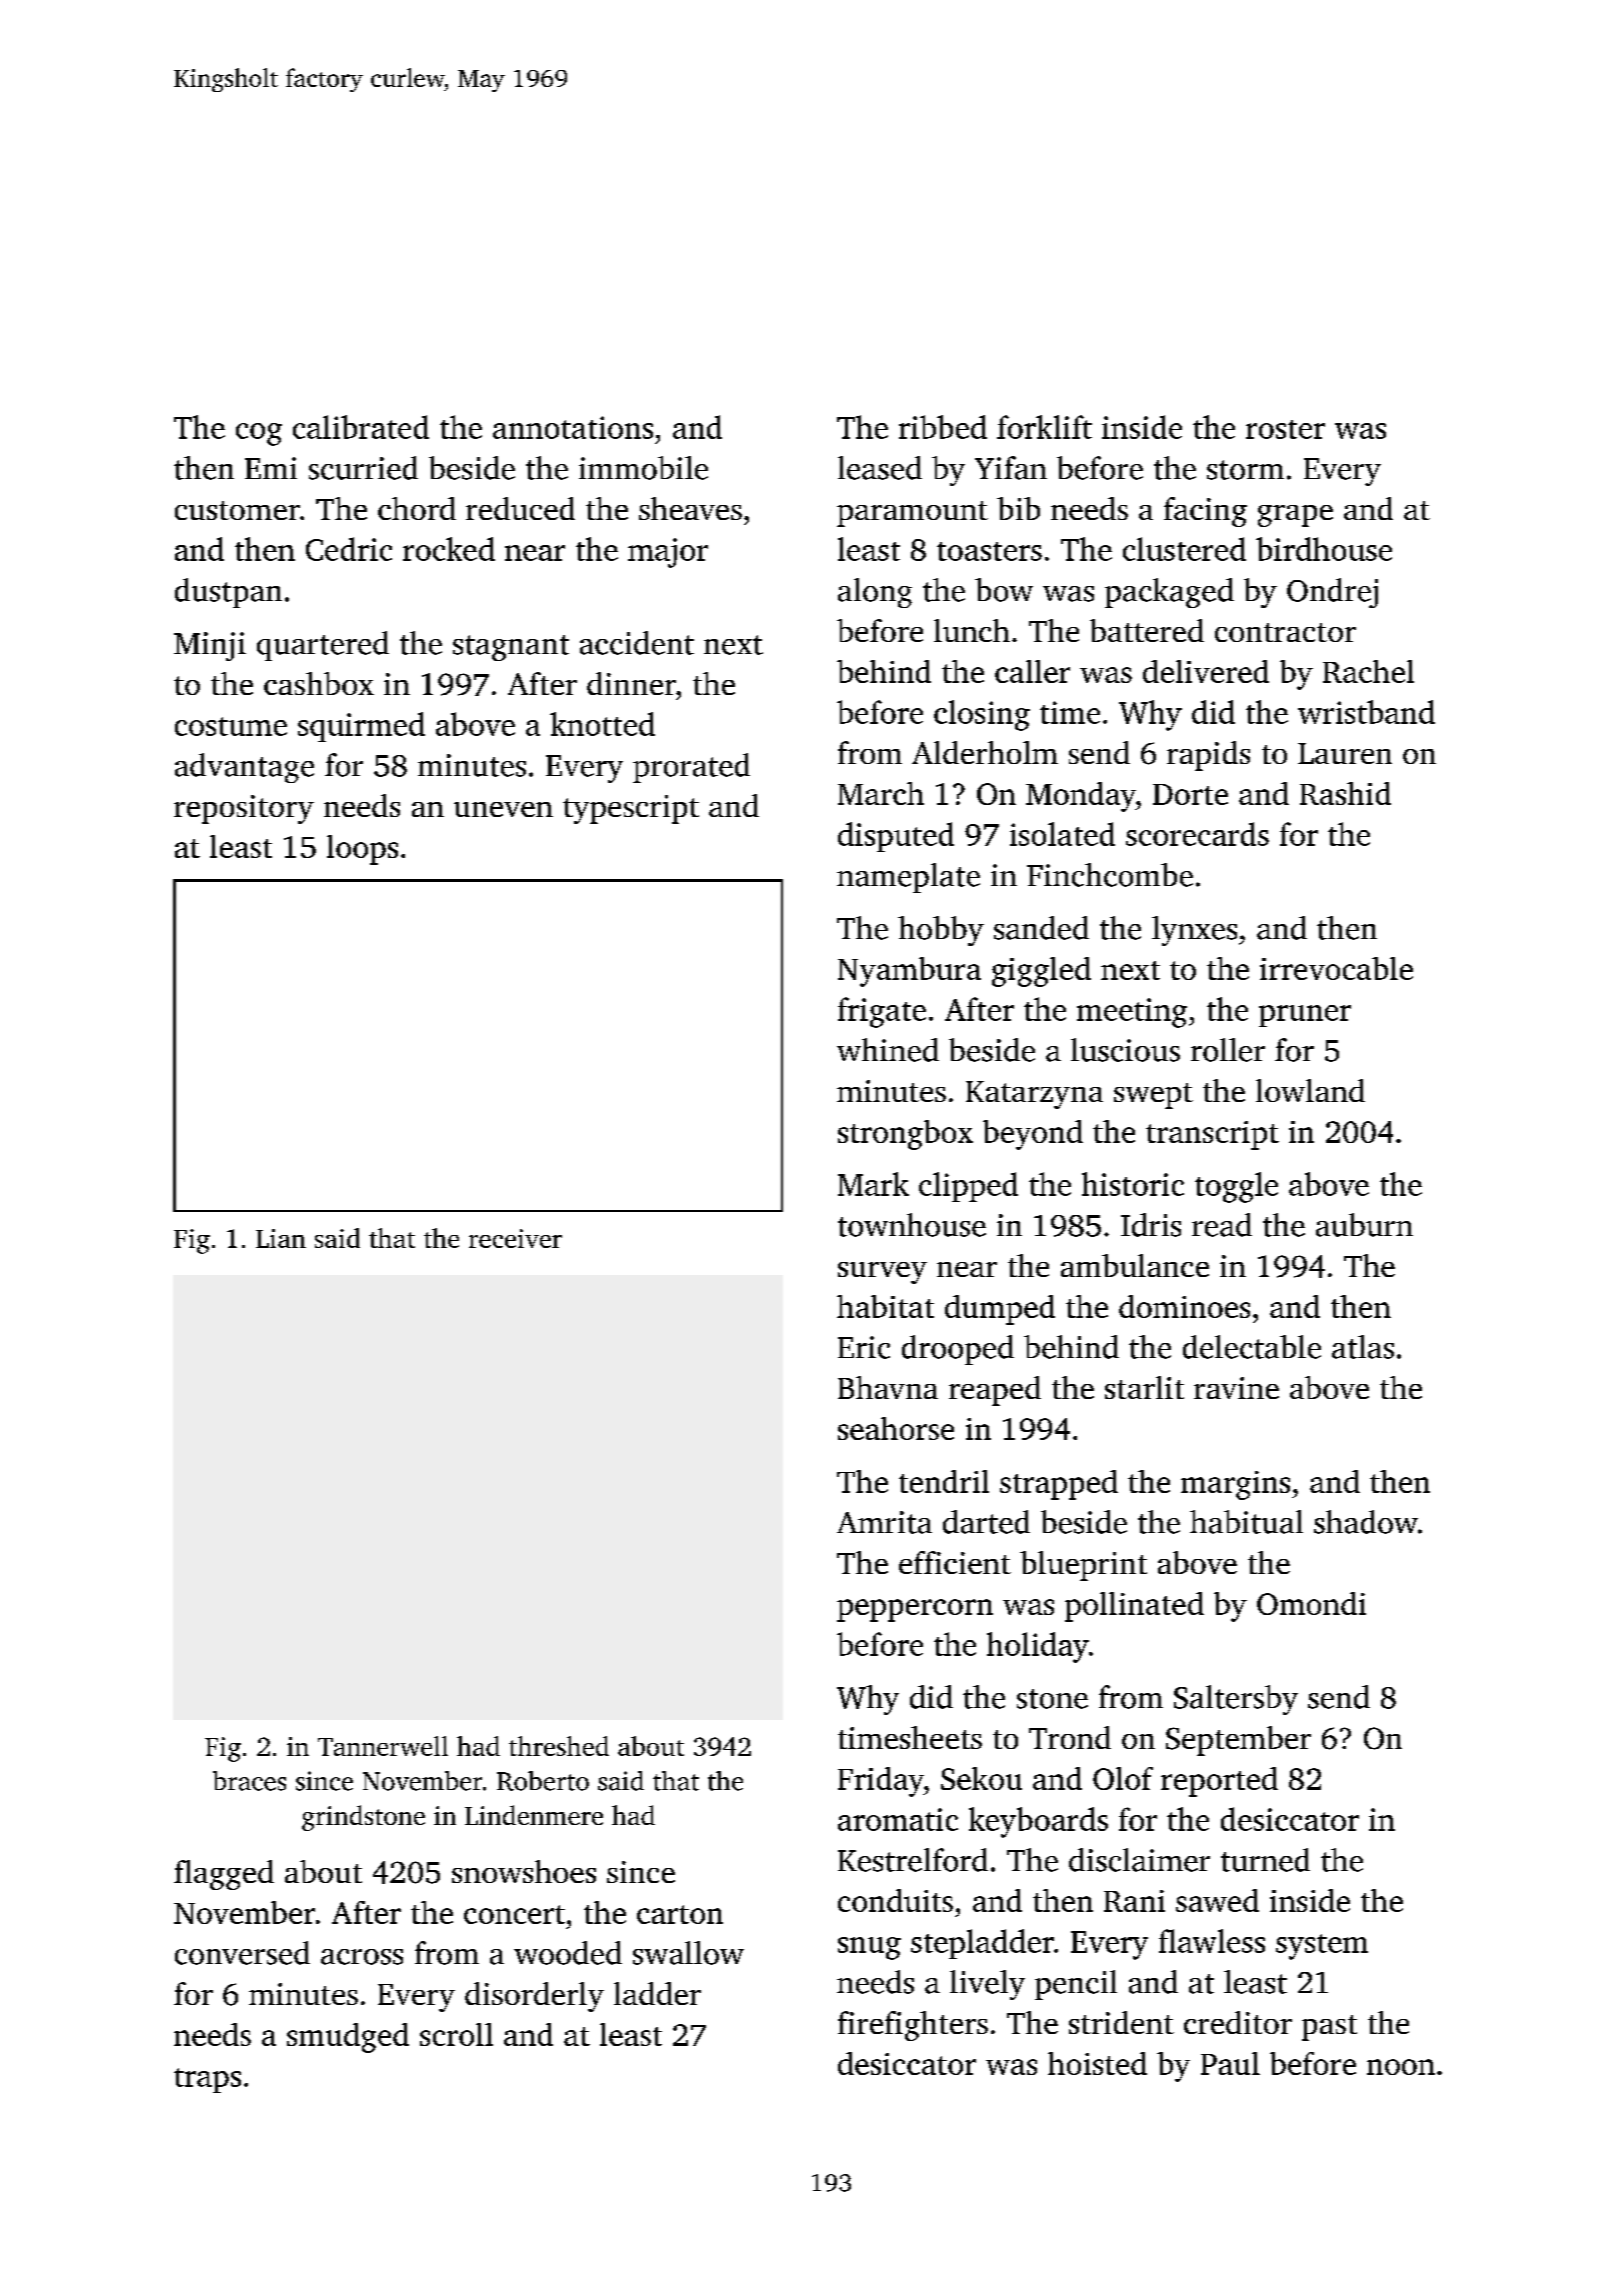 The height and width of the screenshot is (2292, 1620). What do you see at coordinates (908, 878) in the screenshot?
I see `nameplate` at bounding box center [908, 878].
